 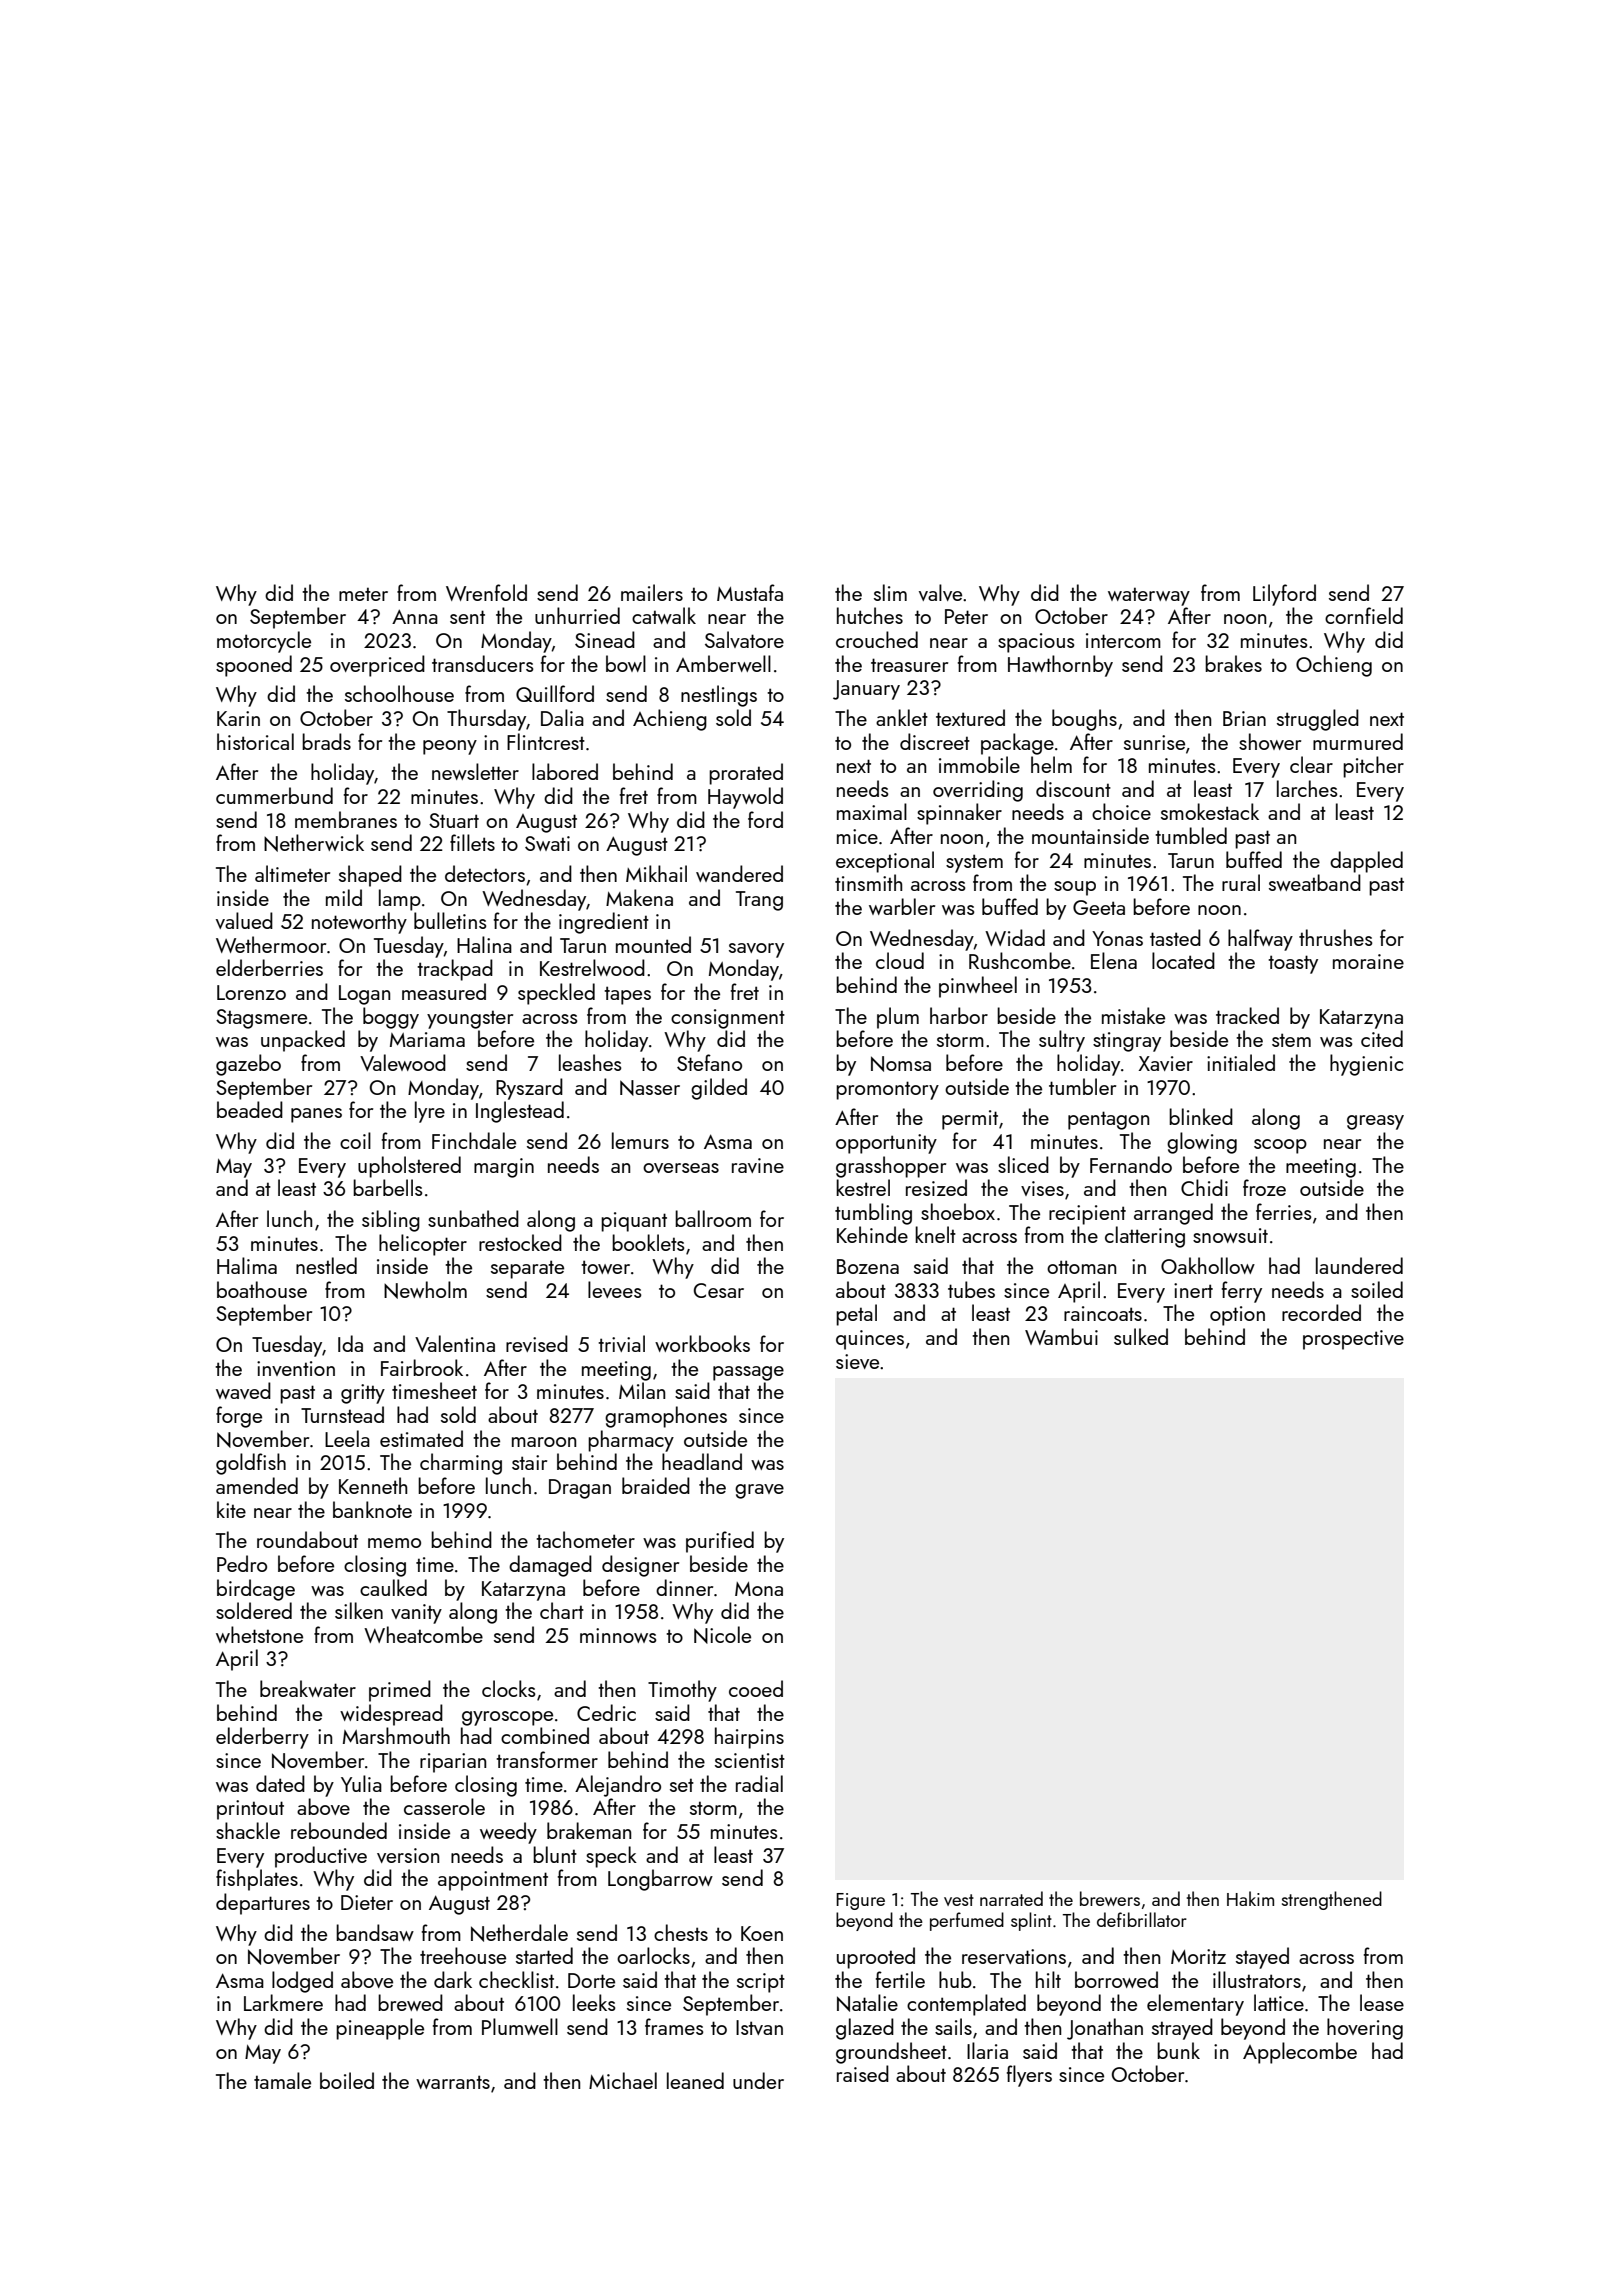 I want to click on mounted, so click(x=653, y=944).
